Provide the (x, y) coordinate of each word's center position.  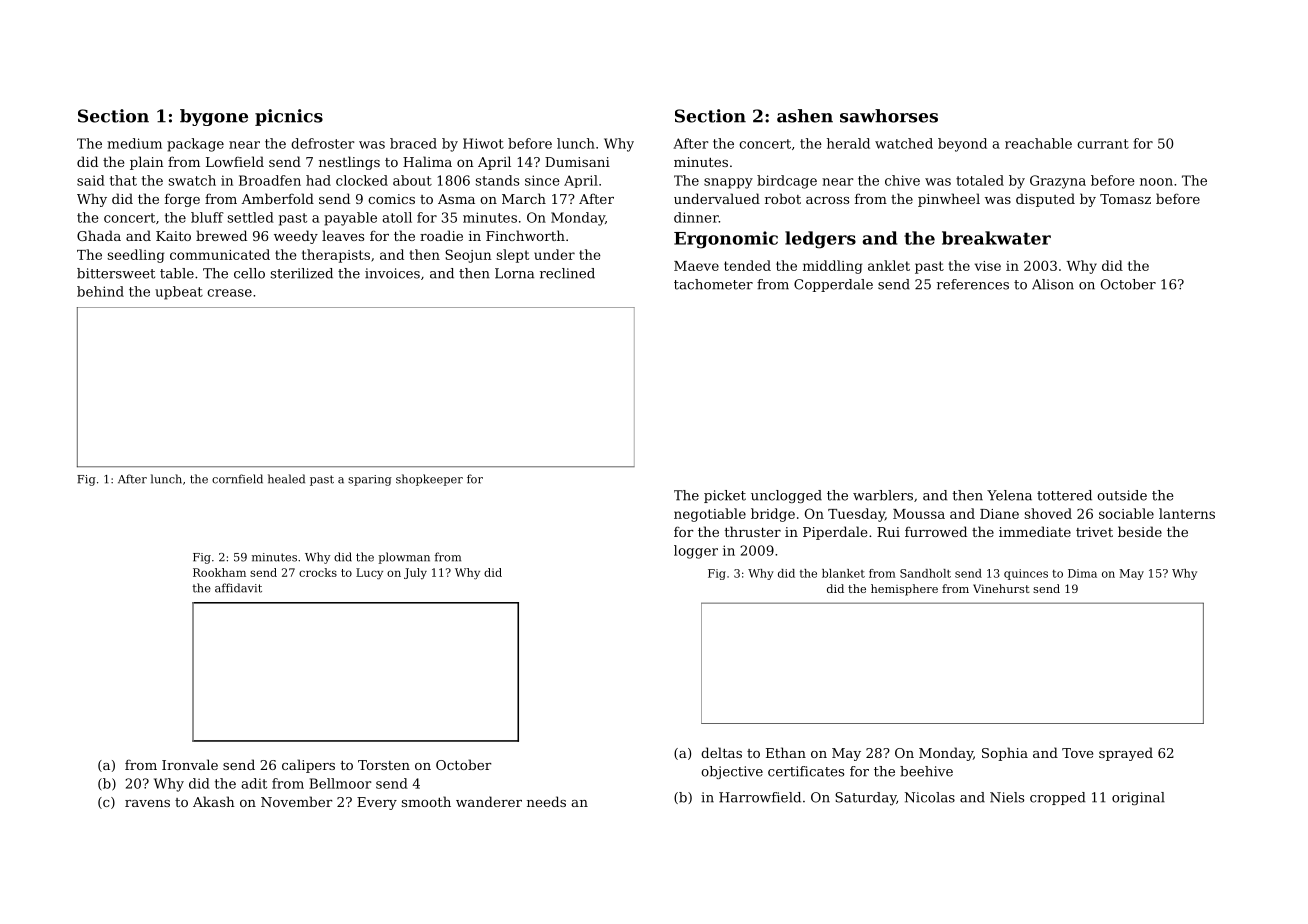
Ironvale (190, 764)
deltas (721, 752)
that (123, 180)
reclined (567, 273)
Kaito (173, 236)
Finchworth (525, 235)
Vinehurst (1001, 588)
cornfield (237, 479)
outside (1122, 495)
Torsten (384, 765)
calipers (308, 766)
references (973, 284)
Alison (1053, 284)
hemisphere (904, 590)
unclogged (786, 496)
